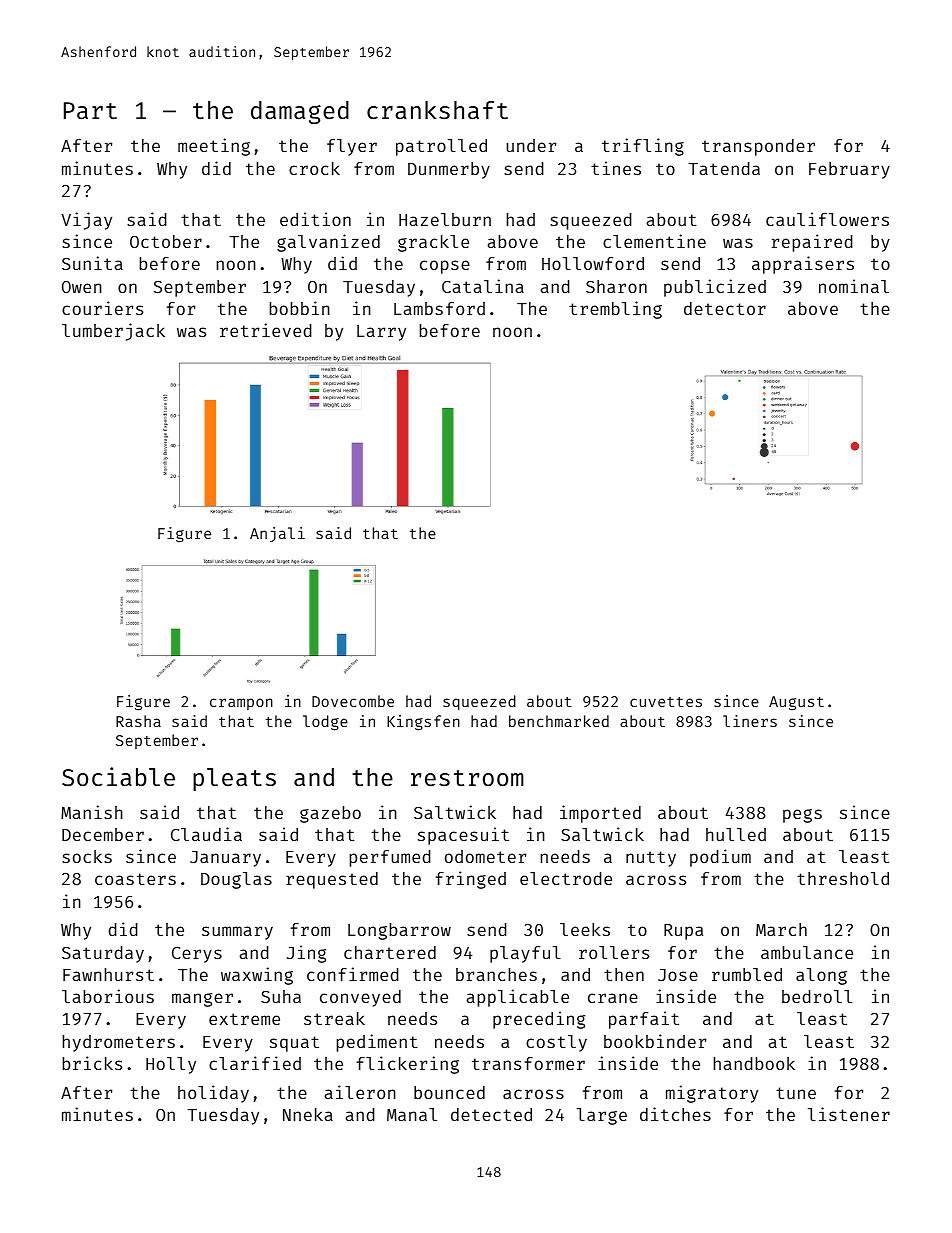 The image size is (952, 1233). I want to click on Anjali, so click(277, 534).
